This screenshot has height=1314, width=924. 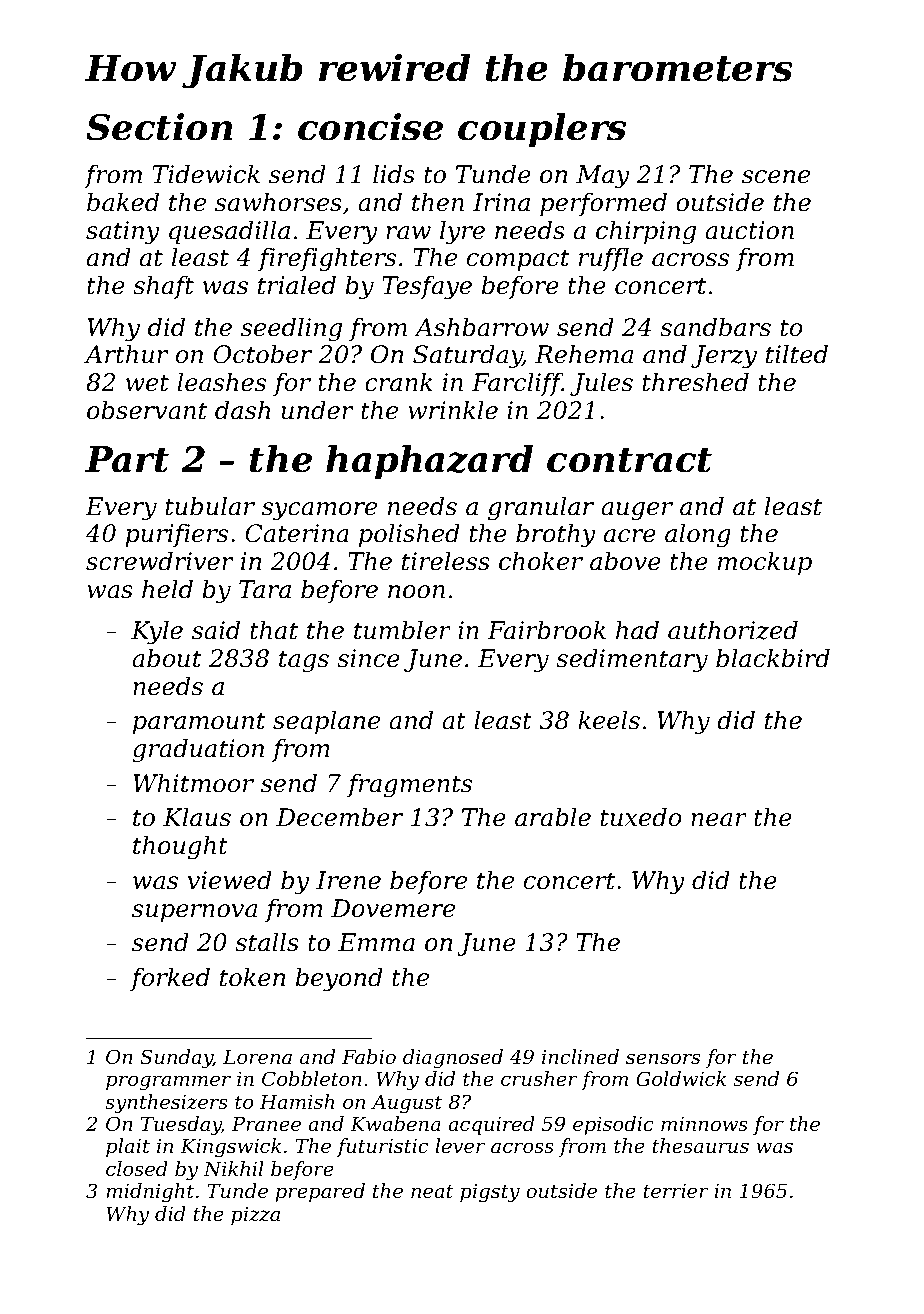 I want to click on then, so click(x=438, y=202).
